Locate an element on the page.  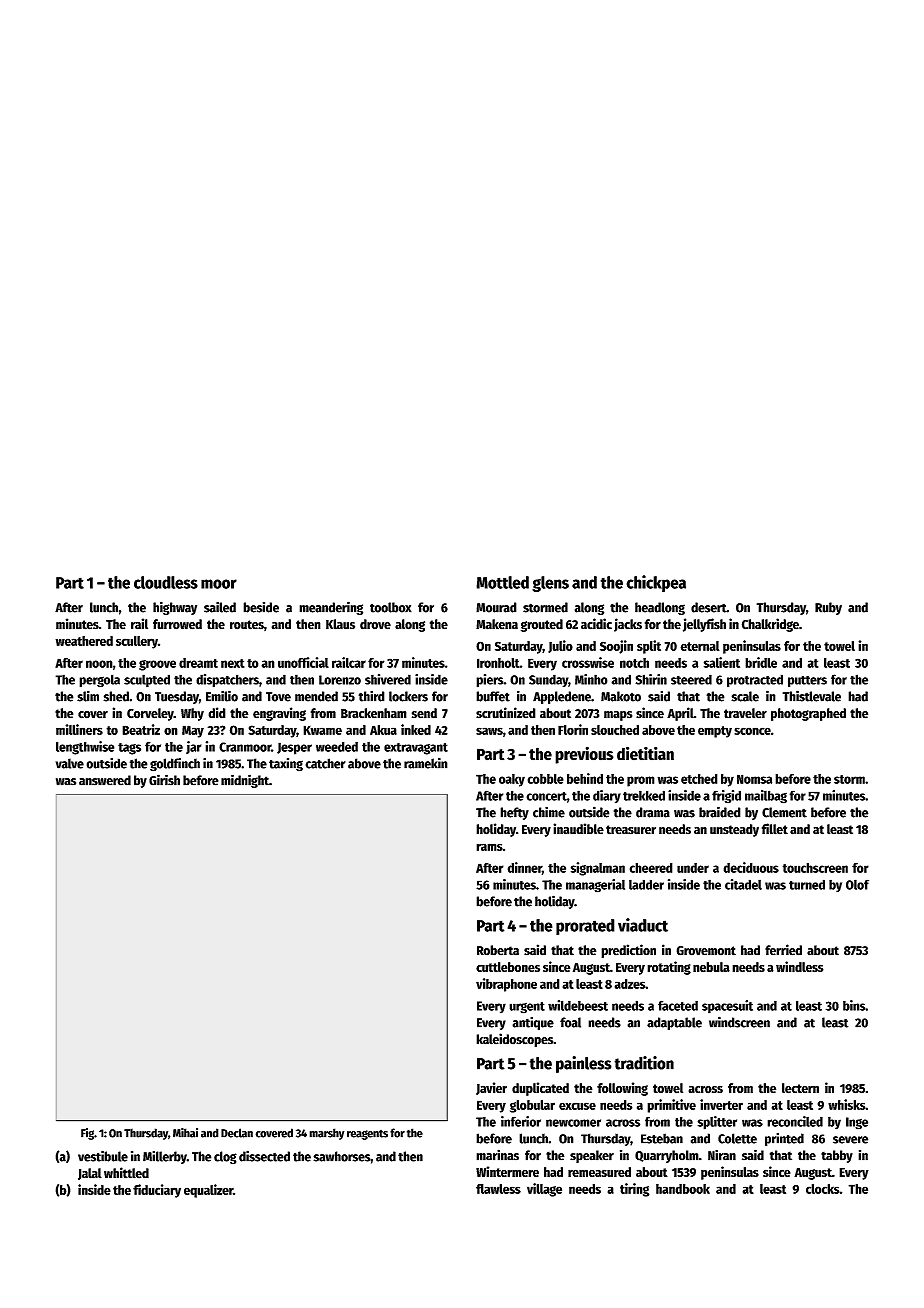
cloudless is located at coordinates (166, 582).
